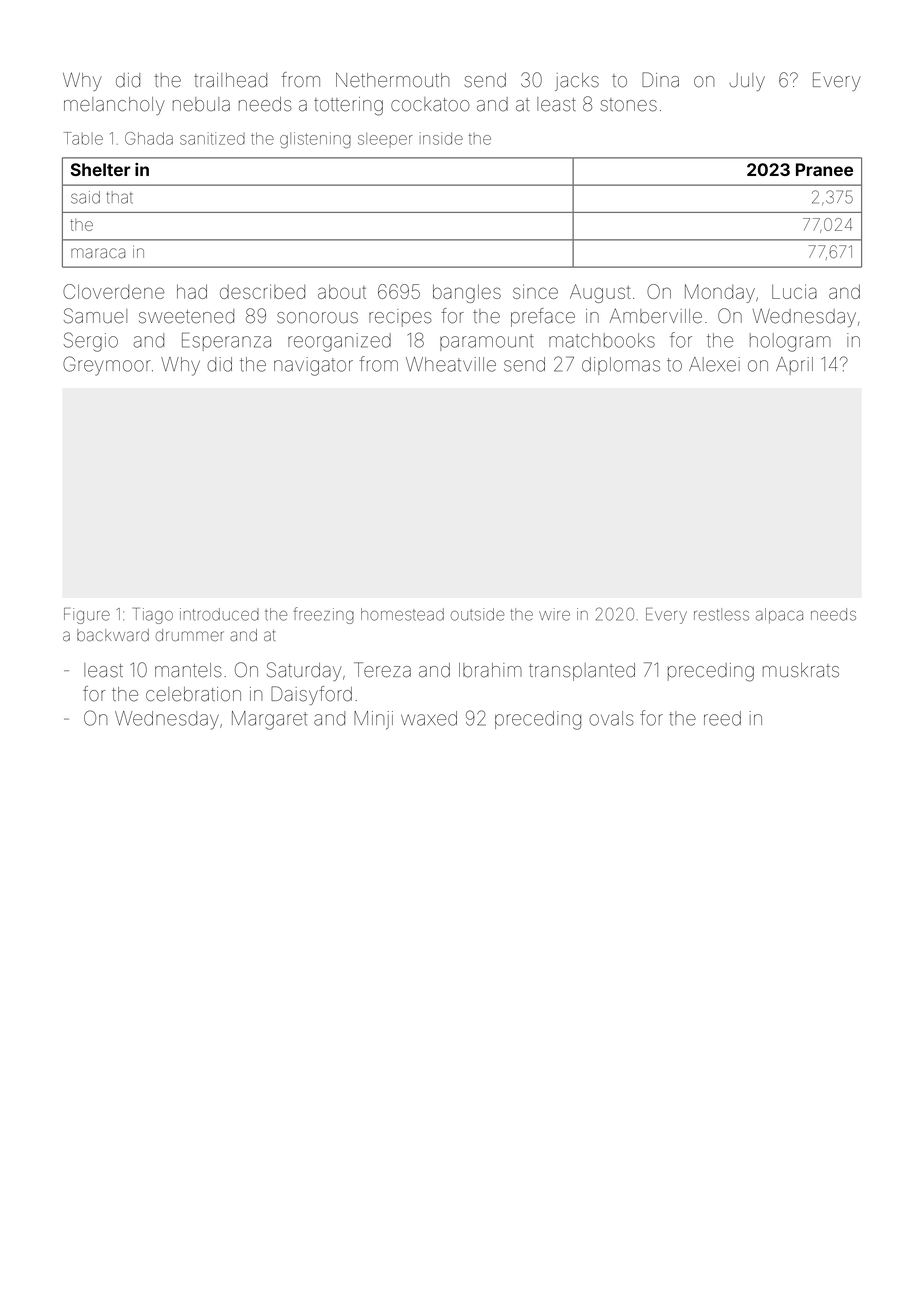 The image size is (924, 1308). What do you see at coordinates (477, 614) in the screenshot?
I see `outside` at bounding box center [477, 614].
